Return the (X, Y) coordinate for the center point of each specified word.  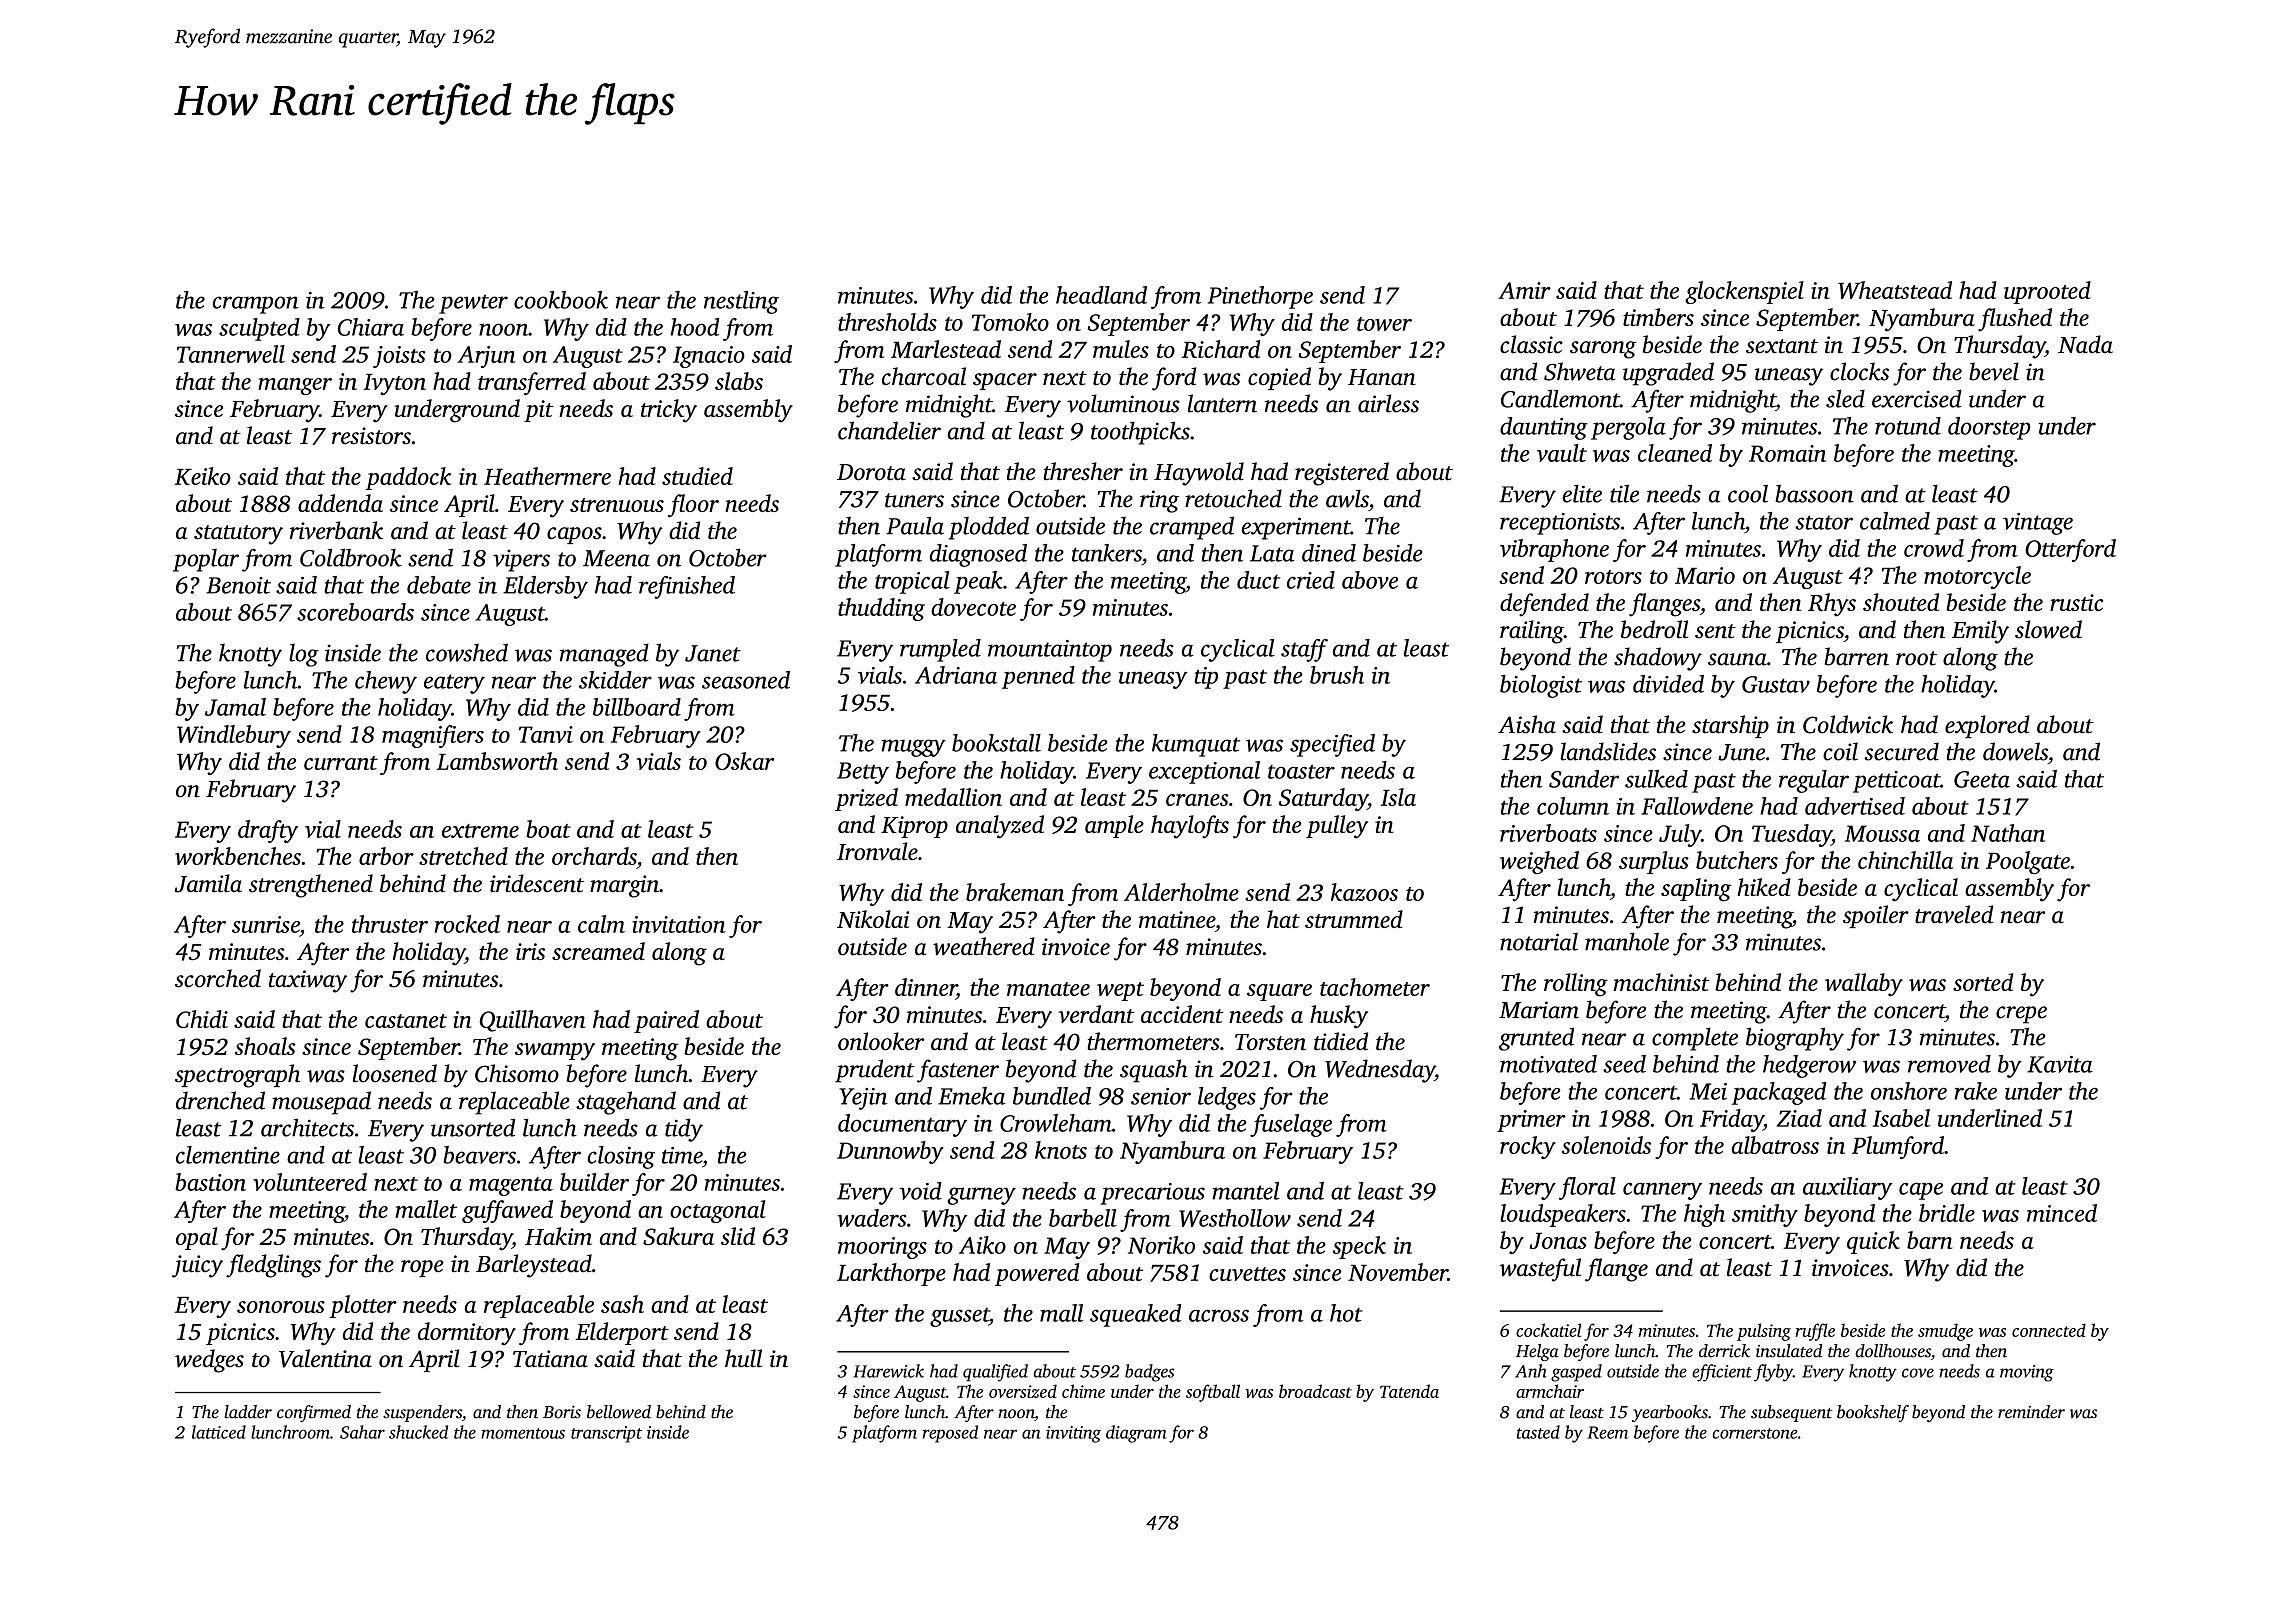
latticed (219, 1432)
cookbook (561, 300)
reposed (950, 1434)
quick (1873, 1242)
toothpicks (1140, 433)
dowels (2015, 751)
